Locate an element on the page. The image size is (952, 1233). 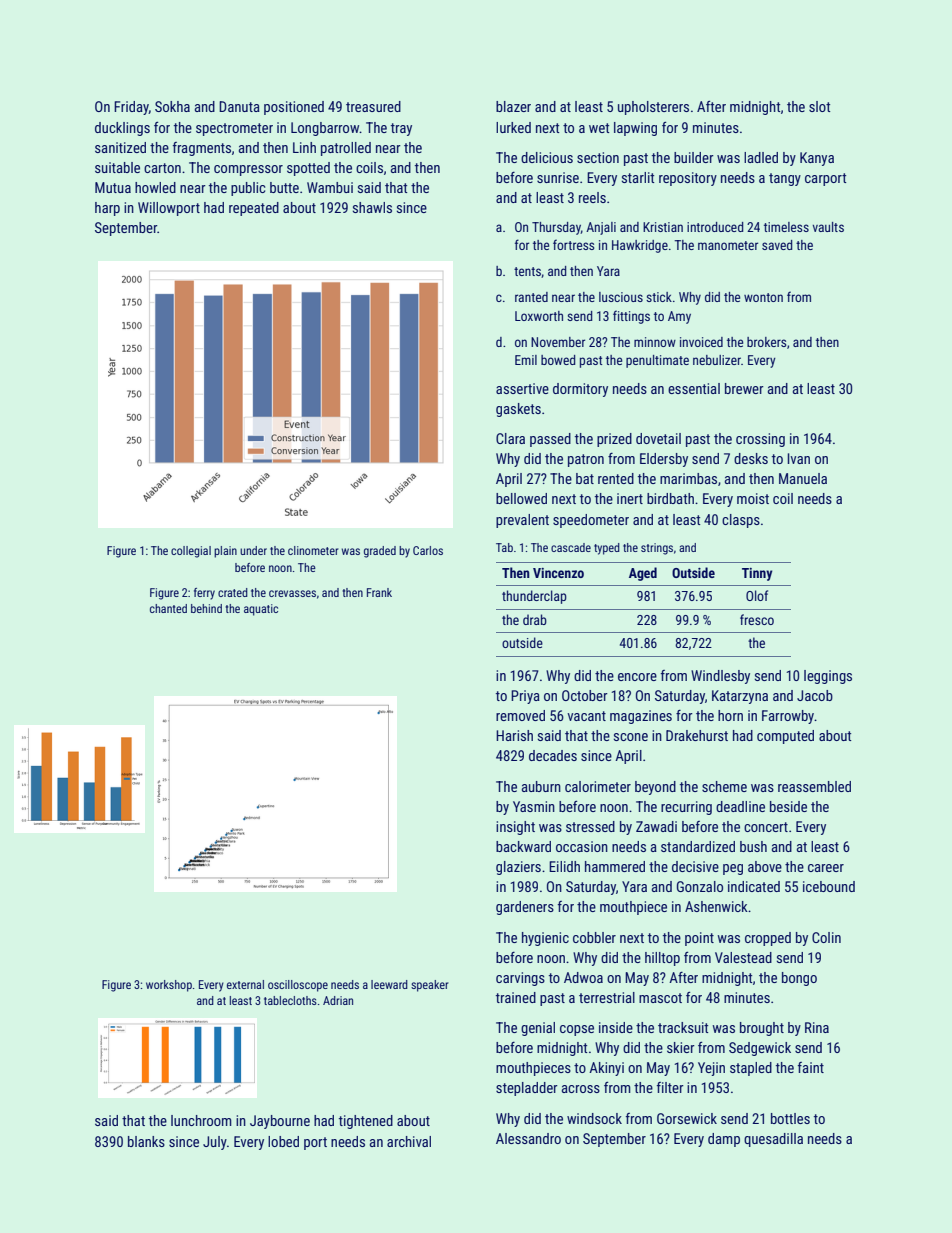
behind is located at coordinates (206, 608).
